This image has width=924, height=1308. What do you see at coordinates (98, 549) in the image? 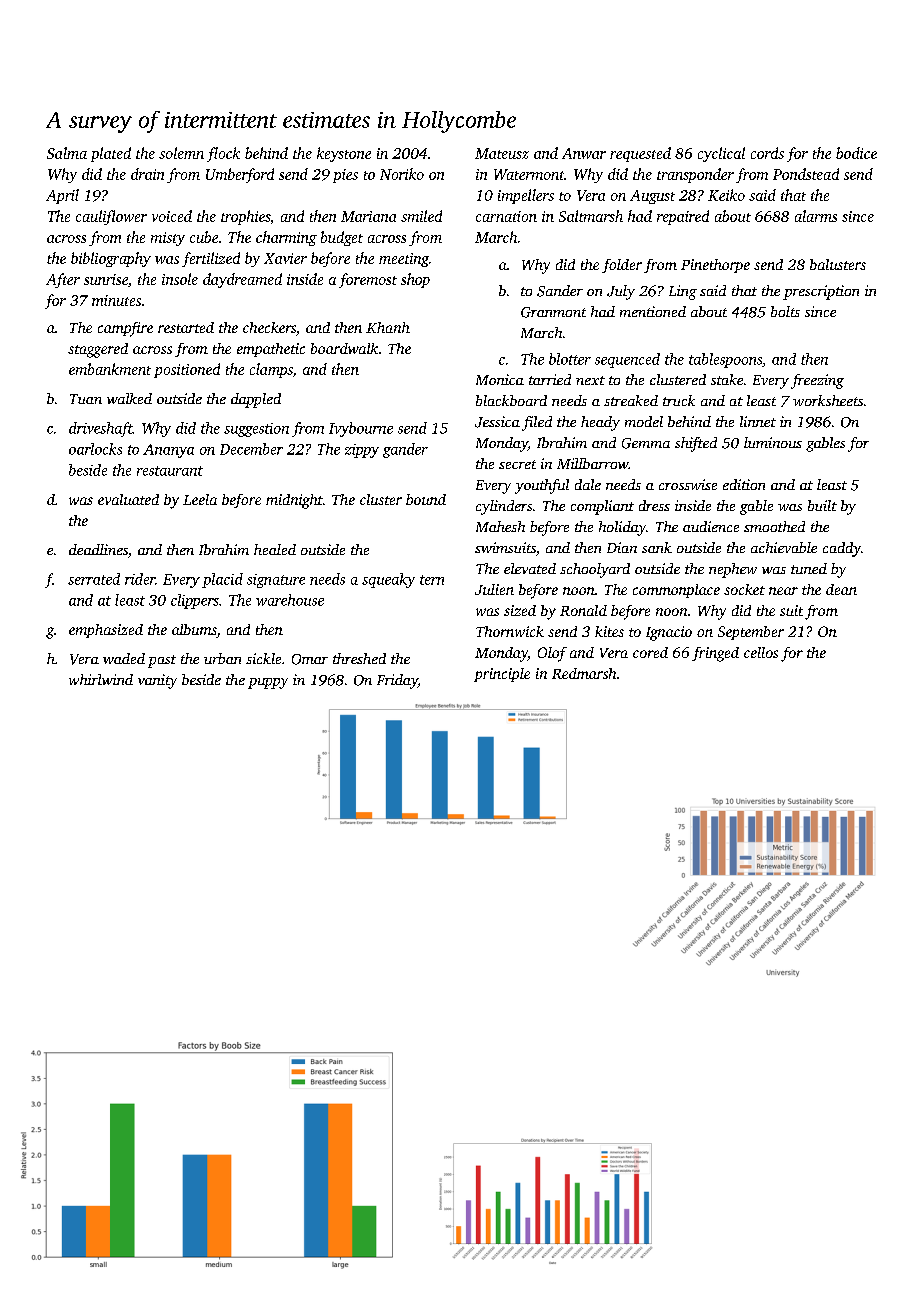
I see `deadlines` at bounding box center [98, 549].
